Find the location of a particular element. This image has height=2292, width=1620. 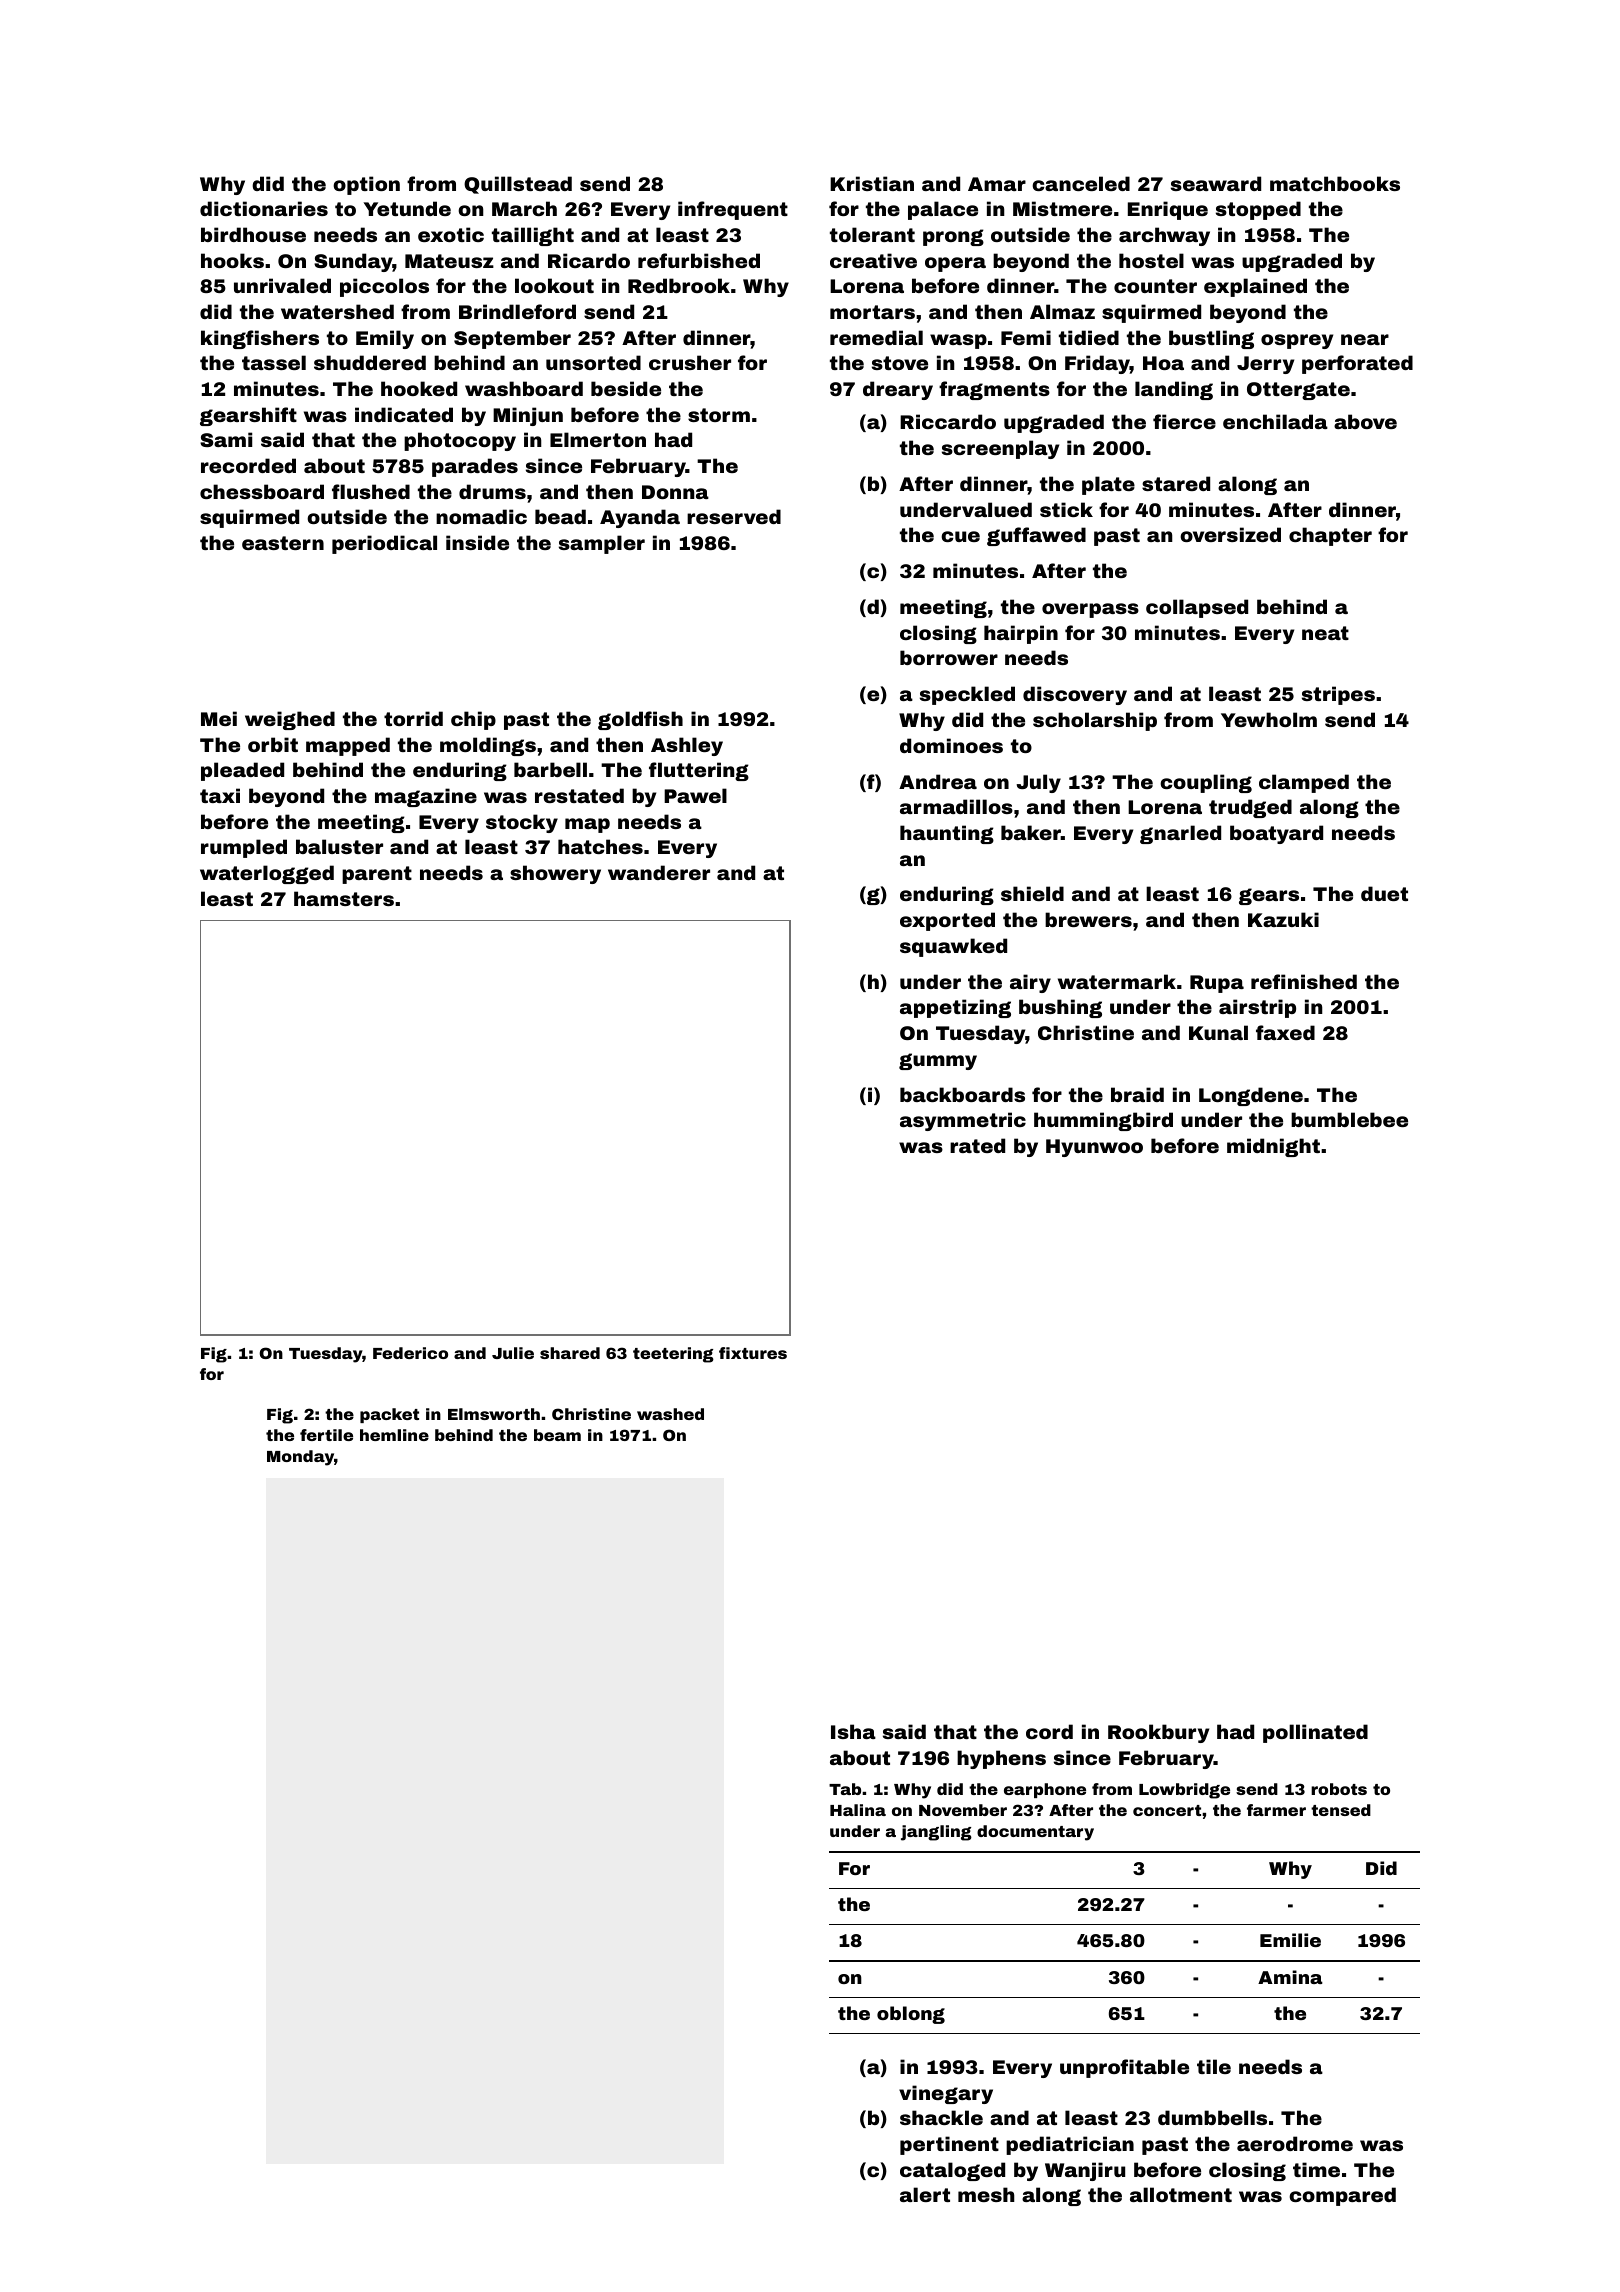

alert is located at coordinates (925, 2194).
